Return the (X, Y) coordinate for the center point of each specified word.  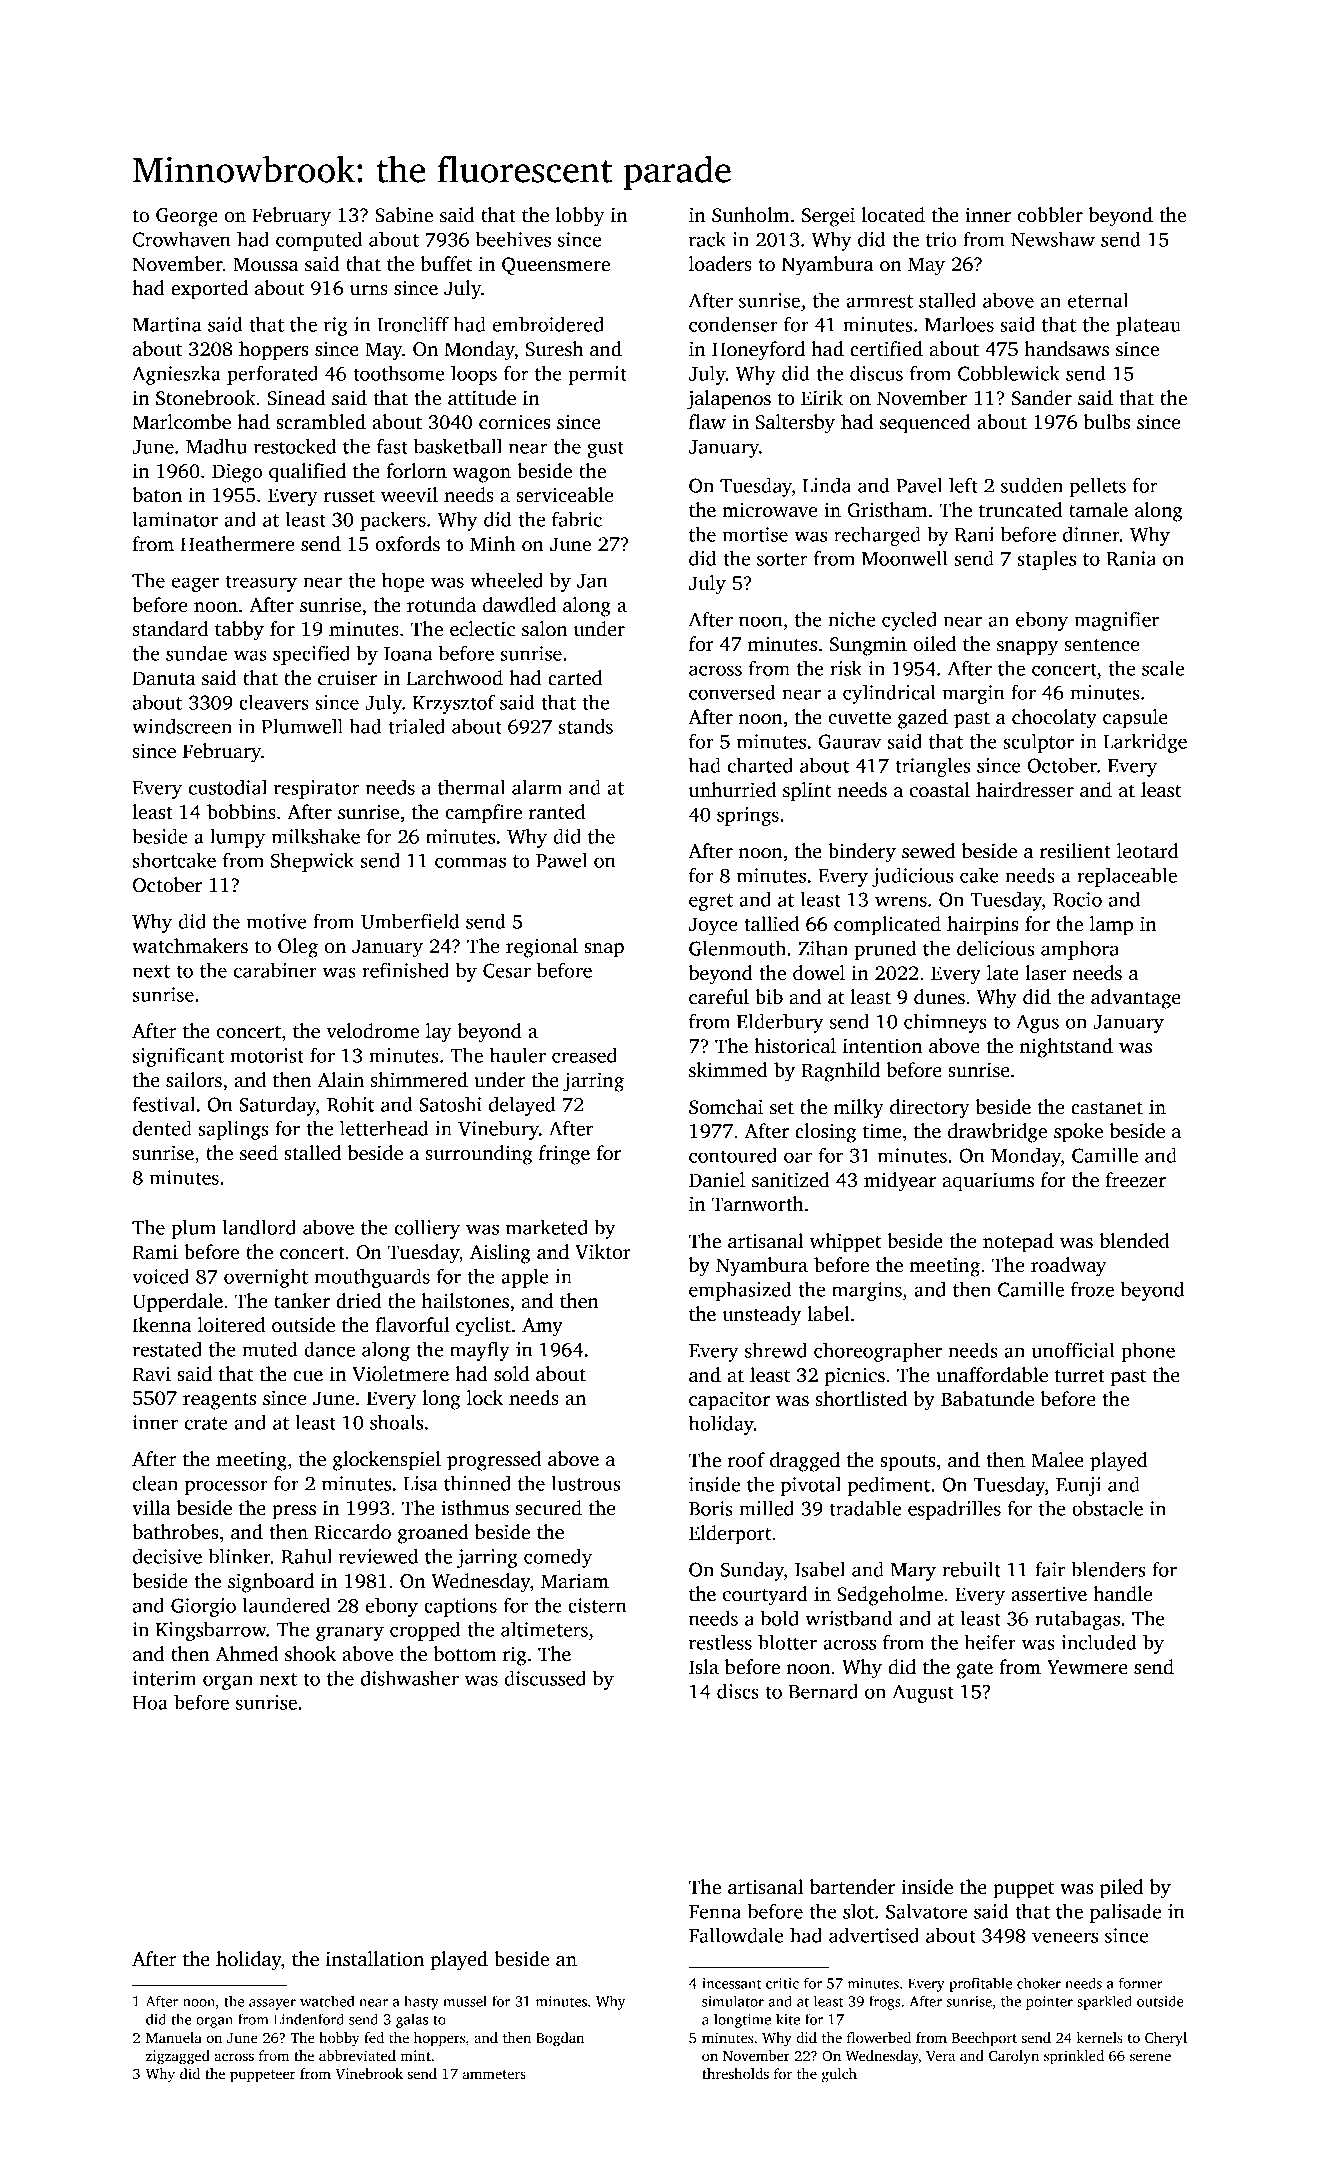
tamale (1098, 510)
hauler (518, 1055)
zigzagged (178, 2057)
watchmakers (190, 946)
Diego (237, 473)
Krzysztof (454, 704)
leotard (1148, 851)
